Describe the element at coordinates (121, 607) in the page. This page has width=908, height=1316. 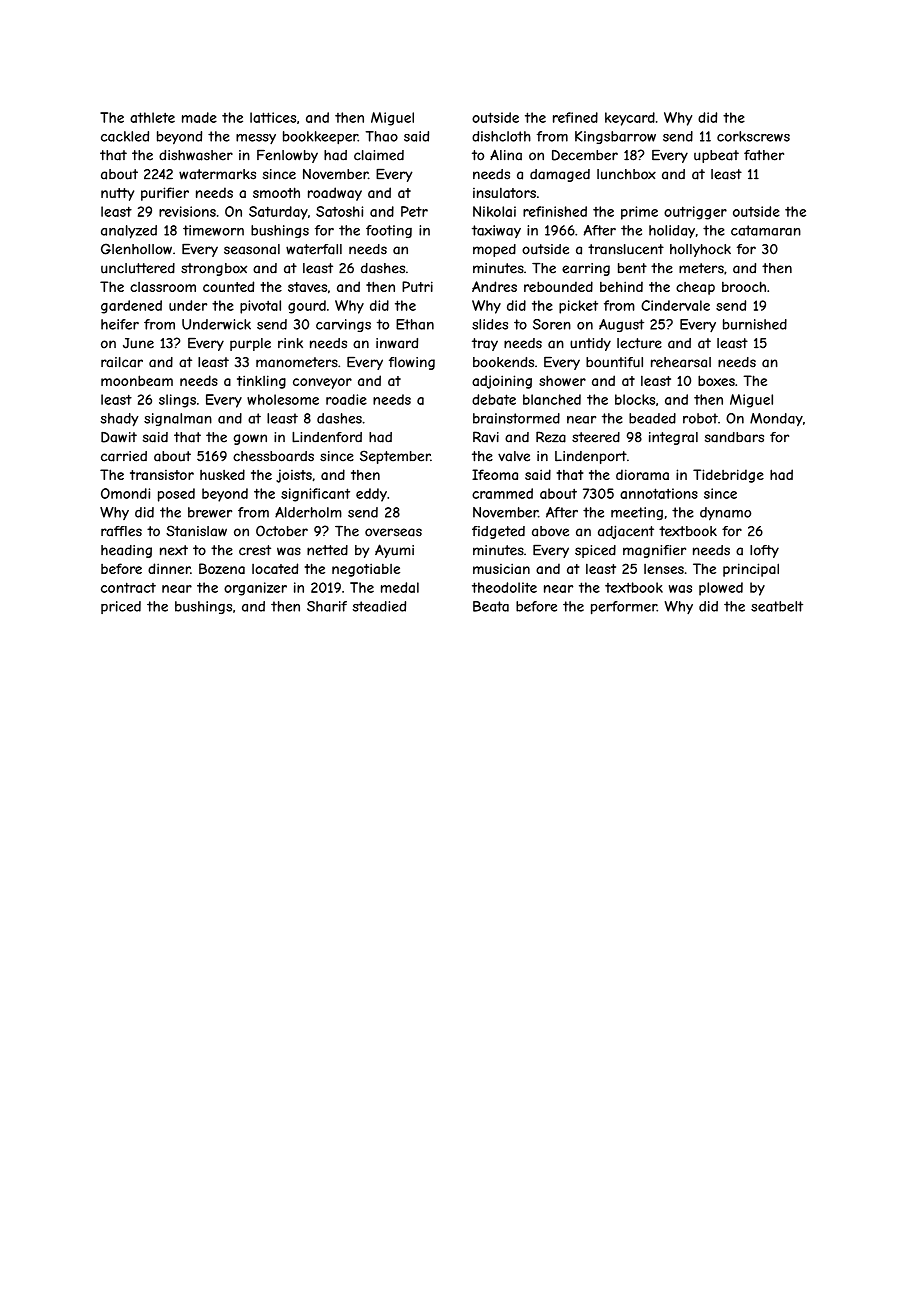
I see `priced` at that location.
